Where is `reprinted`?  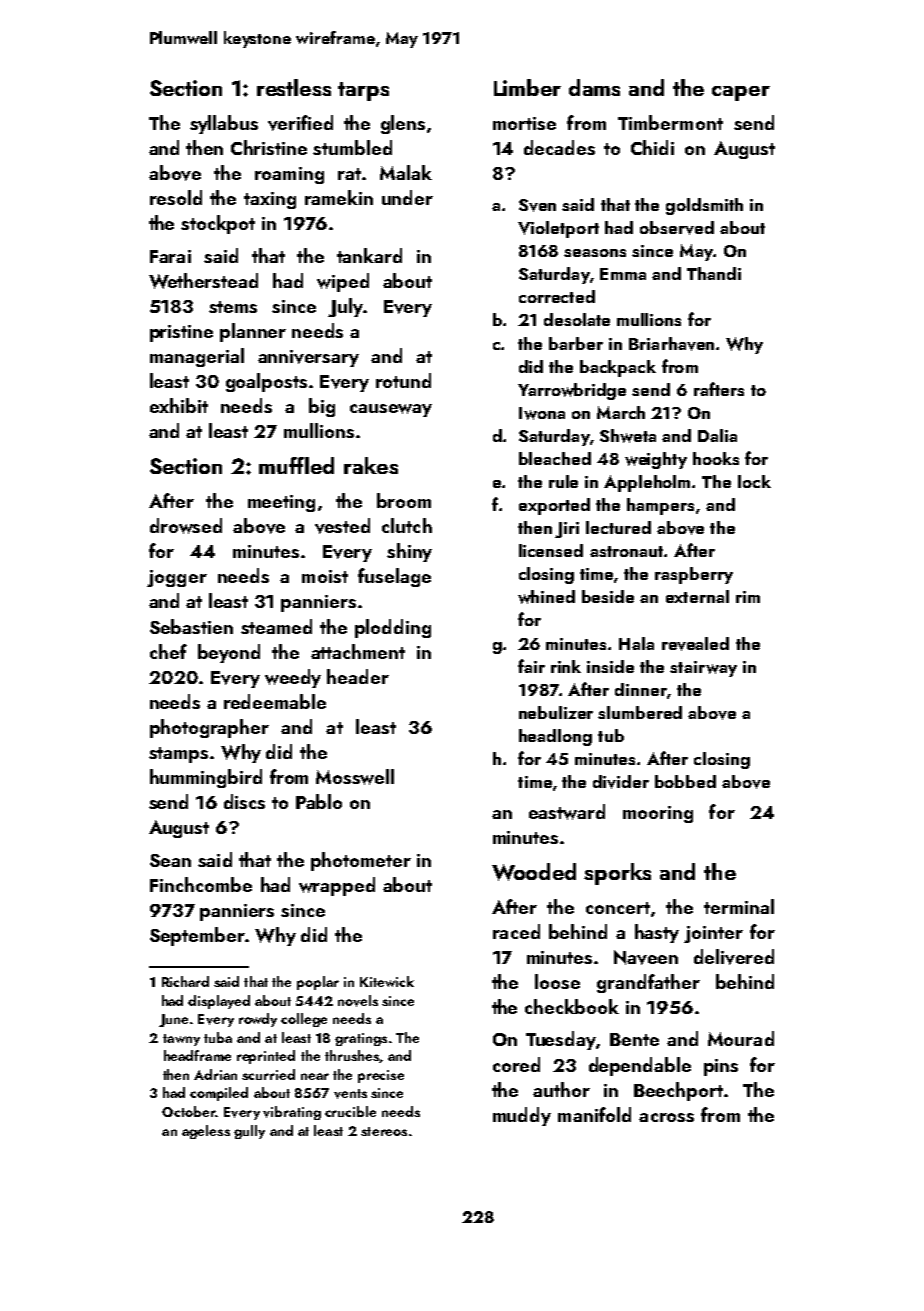
reprinted is located at coordinates (266, 1057).
